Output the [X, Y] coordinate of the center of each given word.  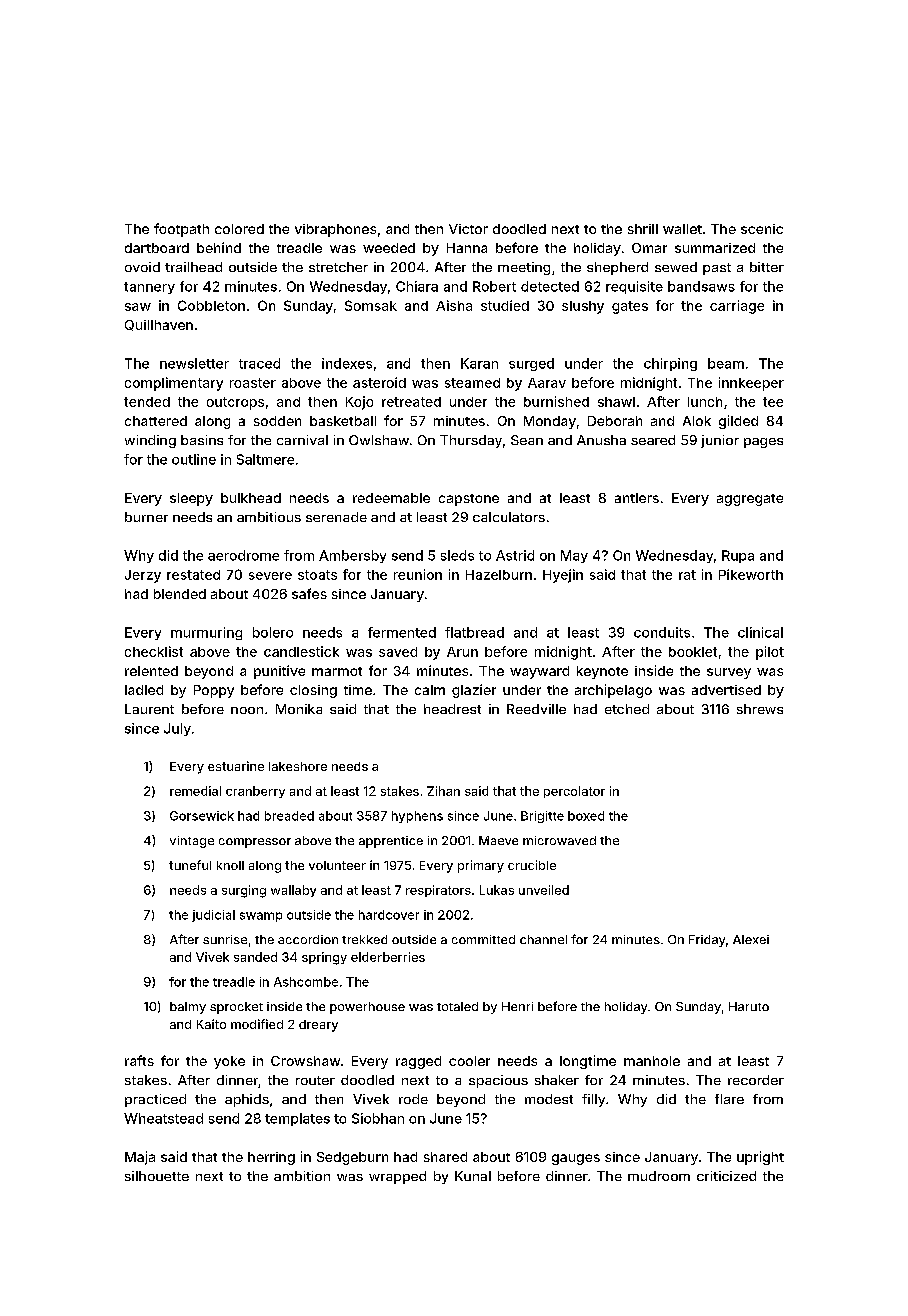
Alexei [751, 939]
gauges [576, 1159]
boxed [586, 816]
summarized [715, 248]
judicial [213, 916]
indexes [347, 363]
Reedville [536, 709]
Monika [299, 709]
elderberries [388, 957]
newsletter [194, 363]
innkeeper [751, 384]
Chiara [417, 286]
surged [531, 364]
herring [271, 1158]
